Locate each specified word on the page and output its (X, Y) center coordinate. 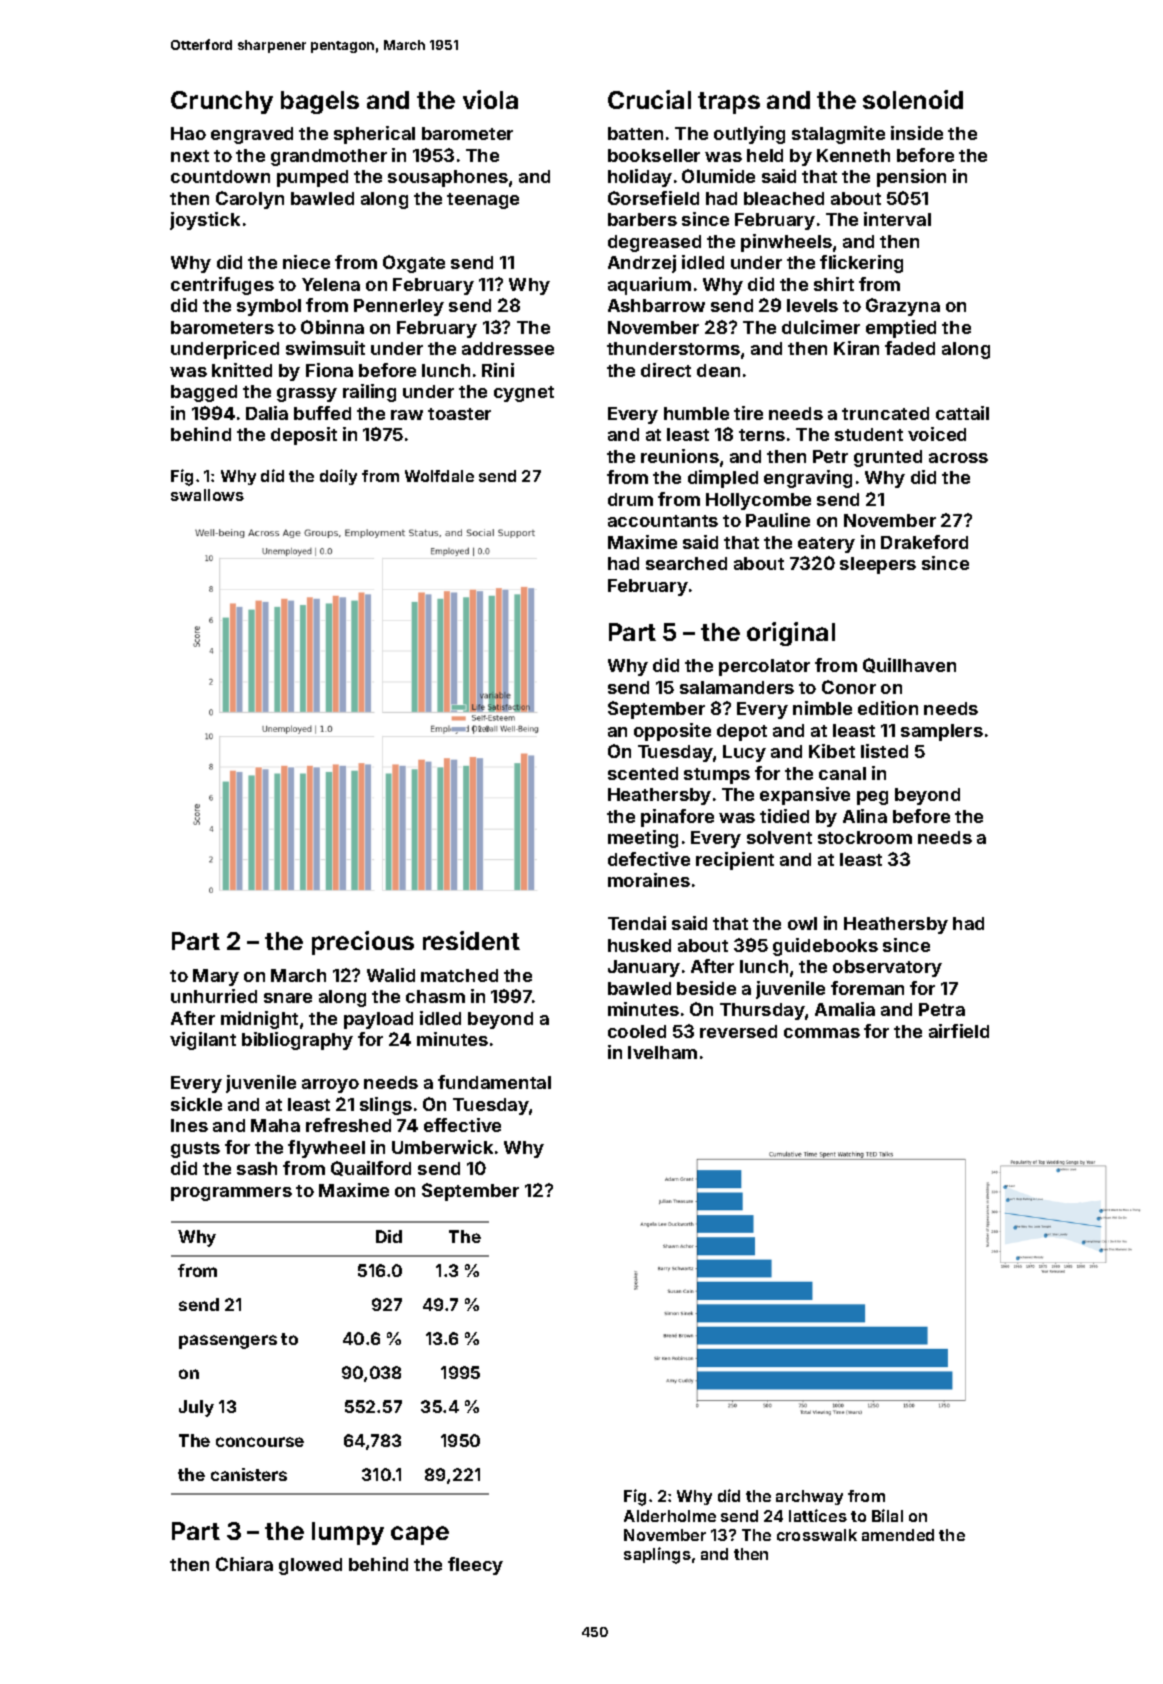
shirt (834, 284)
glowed (310, 1566)
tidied (784, 816)
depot (742, 732)
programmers (231, 1194)
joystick (205, 221)
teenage (483, 201)
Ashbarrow (656, 305)
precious (363, 943)
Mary (216, 977)
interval (897, 219)
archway (809, 1497)
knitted (242, 370)
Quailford (371, 1168)
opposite (672, 732)
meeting (643, 839)
